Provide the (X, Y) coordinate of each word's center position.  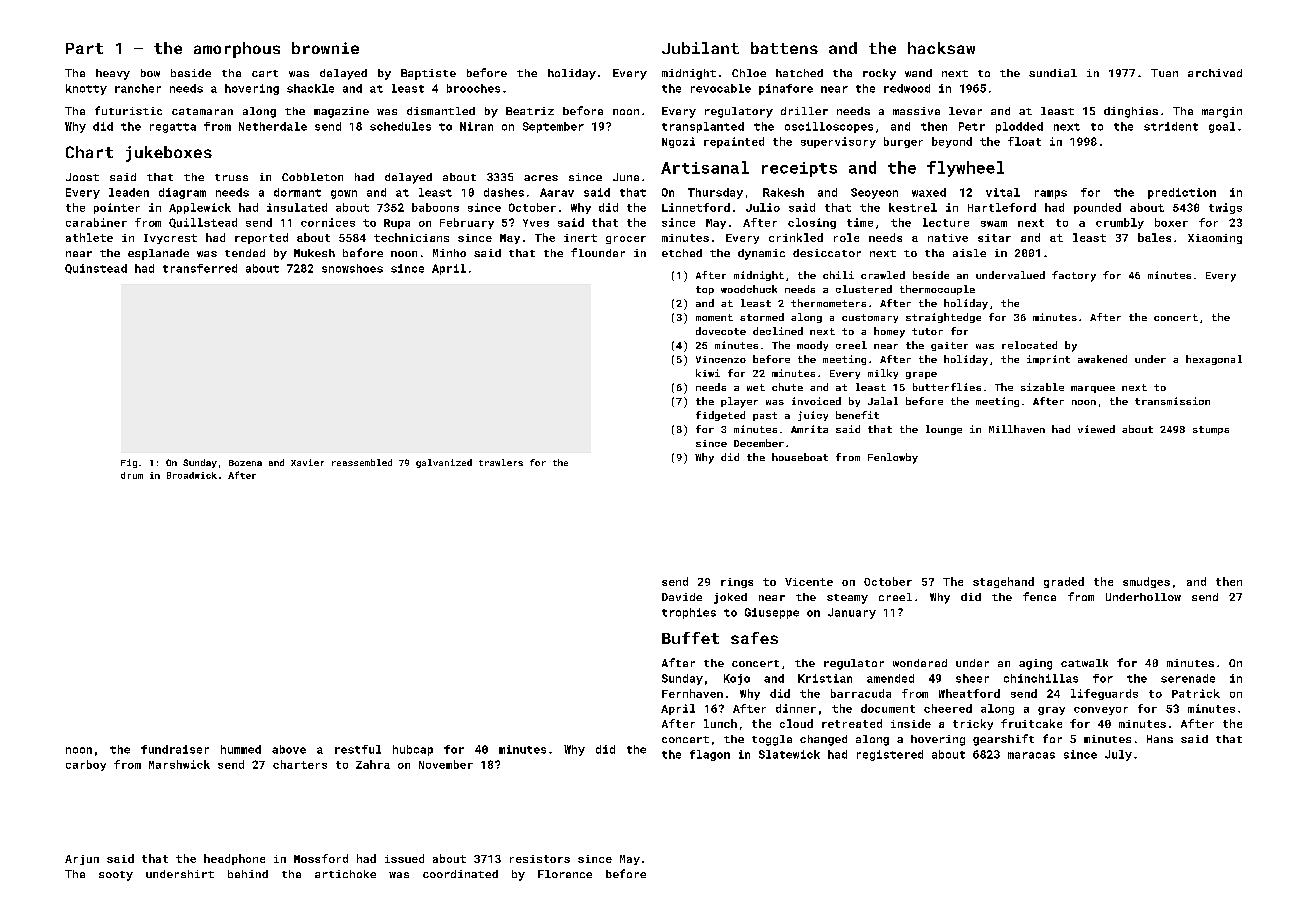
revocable (721, 88)
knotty (86, 89)
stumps (1211, 430)
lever (965, 111)
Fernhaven (692, 693)
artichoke (345, 874)
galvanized (444, 463)
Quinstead (96, 269)
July (1118, 755)
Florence (565, 874)
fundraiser (175, 749)
